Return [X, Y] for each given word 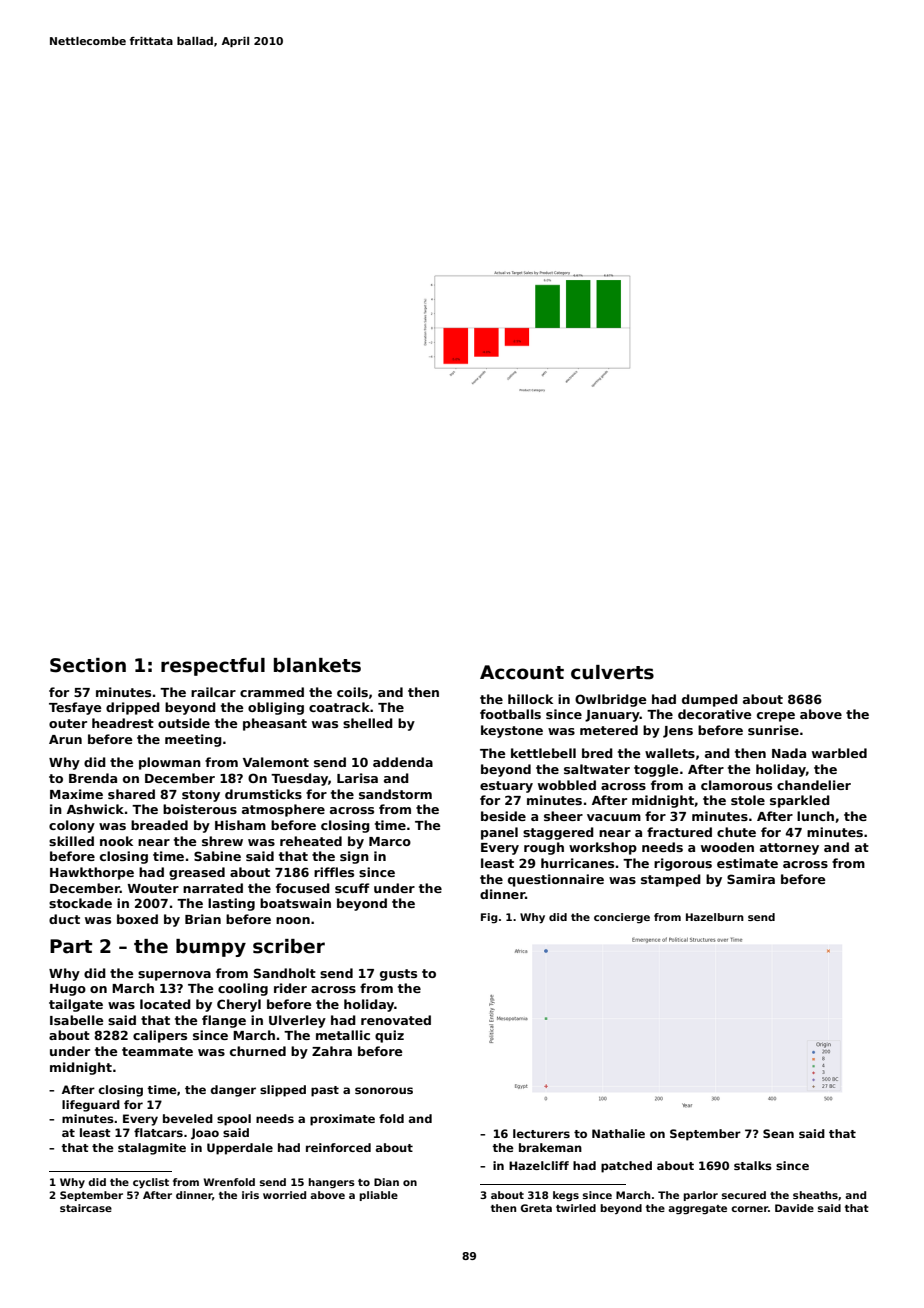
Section [88, 665]
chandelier [814, 785]
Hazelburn [715, 917]
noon [293, 920]
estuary [506, 787]
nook [116, 841]
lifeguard [91, 1106]
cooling [243, 989]
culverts [612, 672]
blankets [317, 665]
